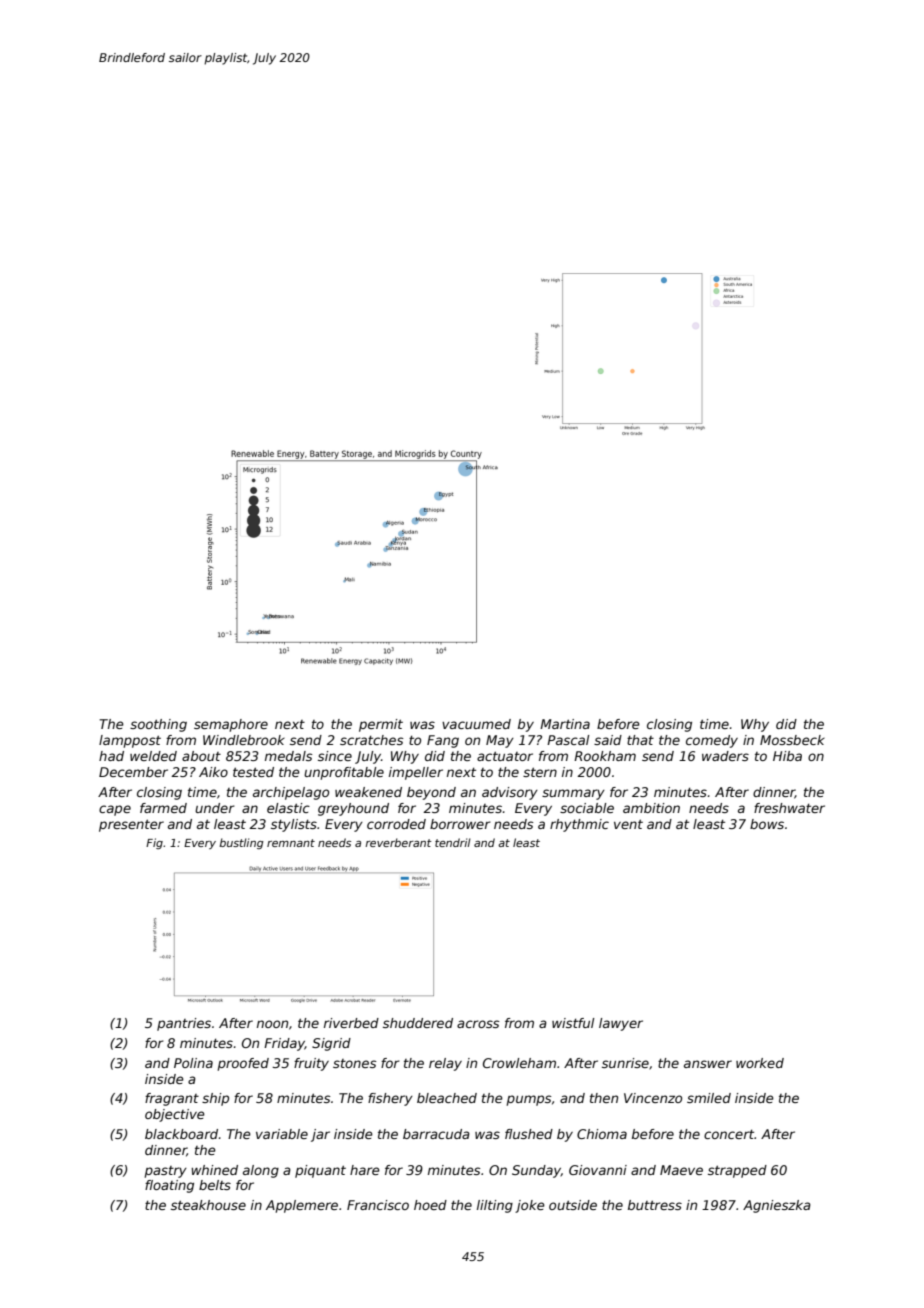 The height and width of the document is (1308, 924). I want to click on shuddered, so click(418, 1023).
